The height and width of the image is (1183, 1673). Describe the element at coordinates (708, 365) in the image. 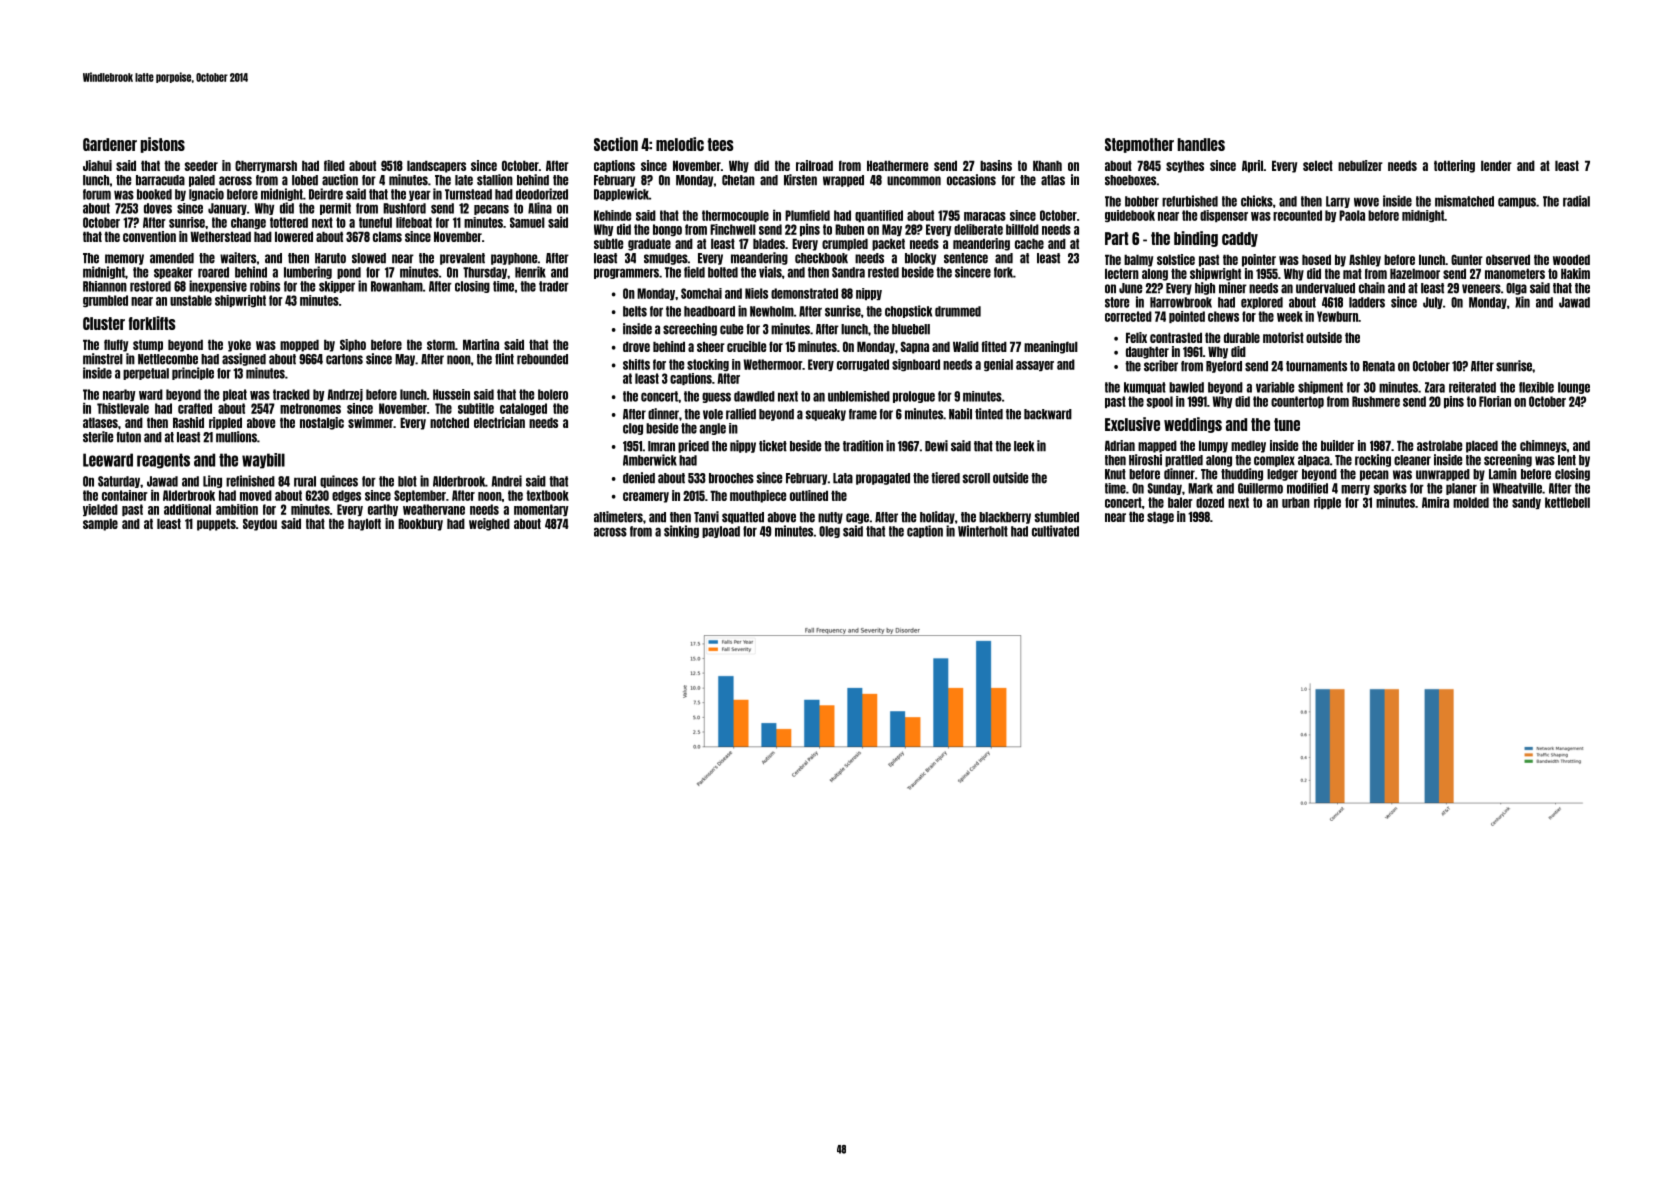

I see `stocking` at that location.
